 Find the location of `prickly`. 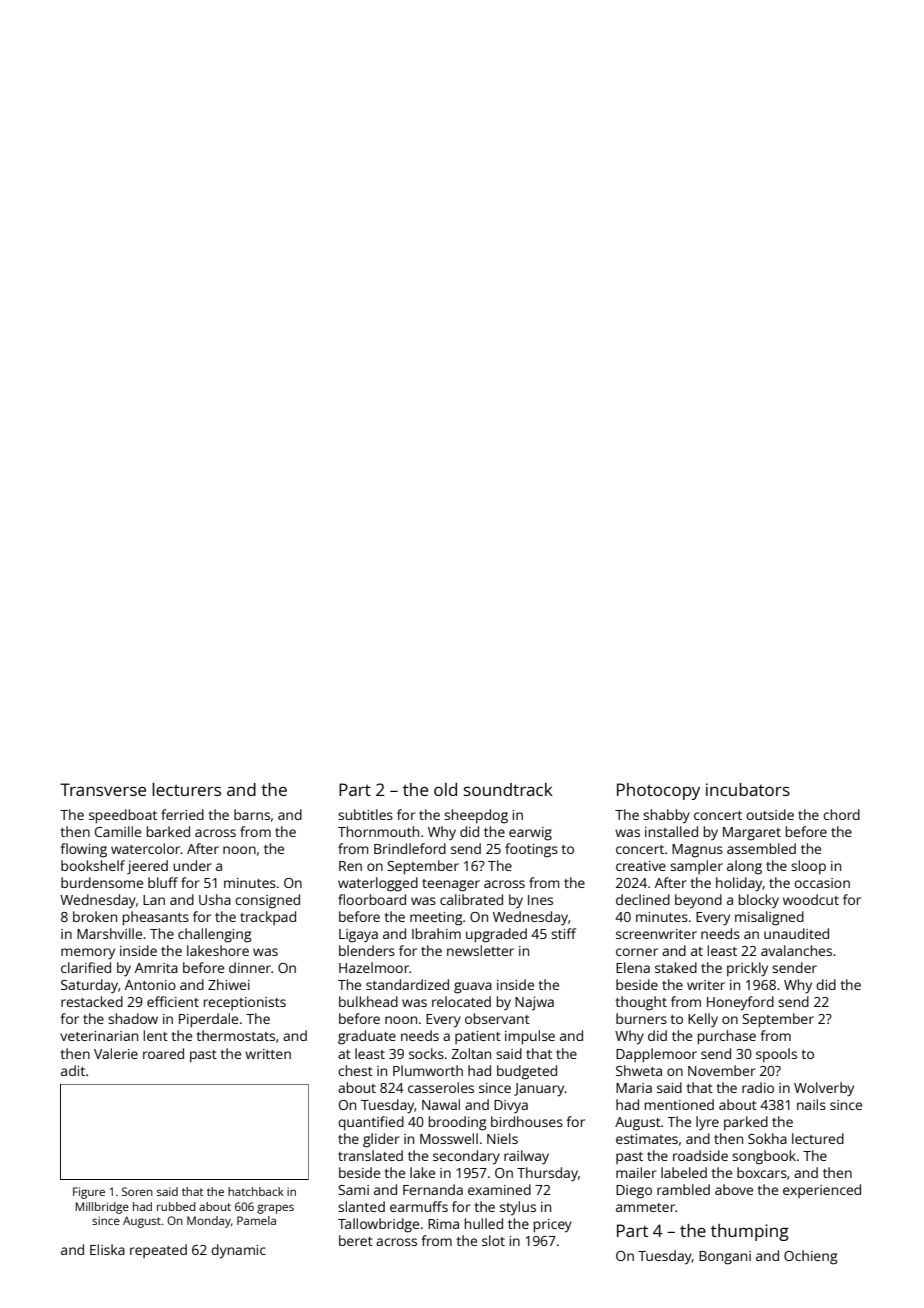

prickly is located at coordinates (747, 969).
